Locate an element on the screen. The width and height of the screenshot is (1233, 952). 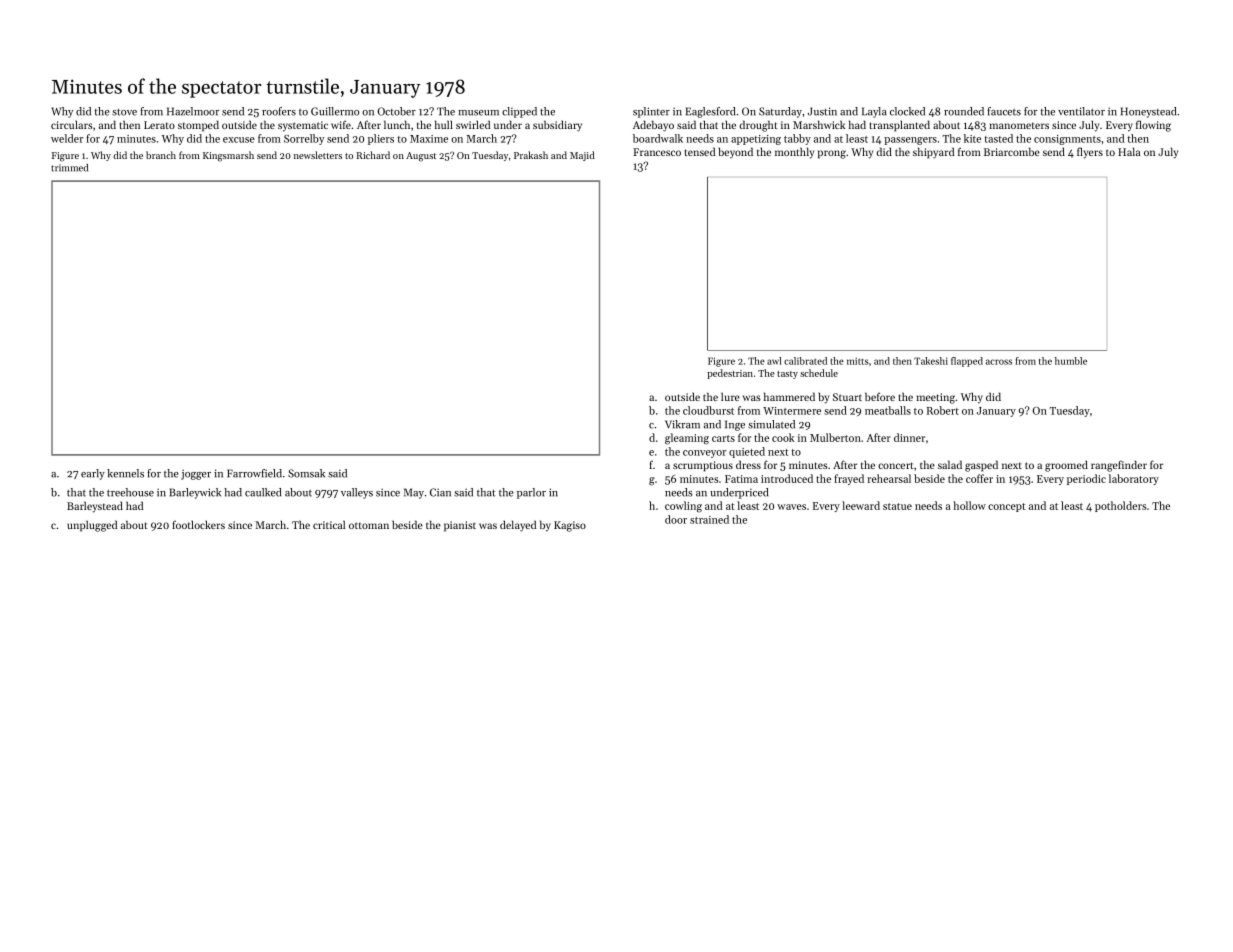
August is located at coordinates (421, 157).
